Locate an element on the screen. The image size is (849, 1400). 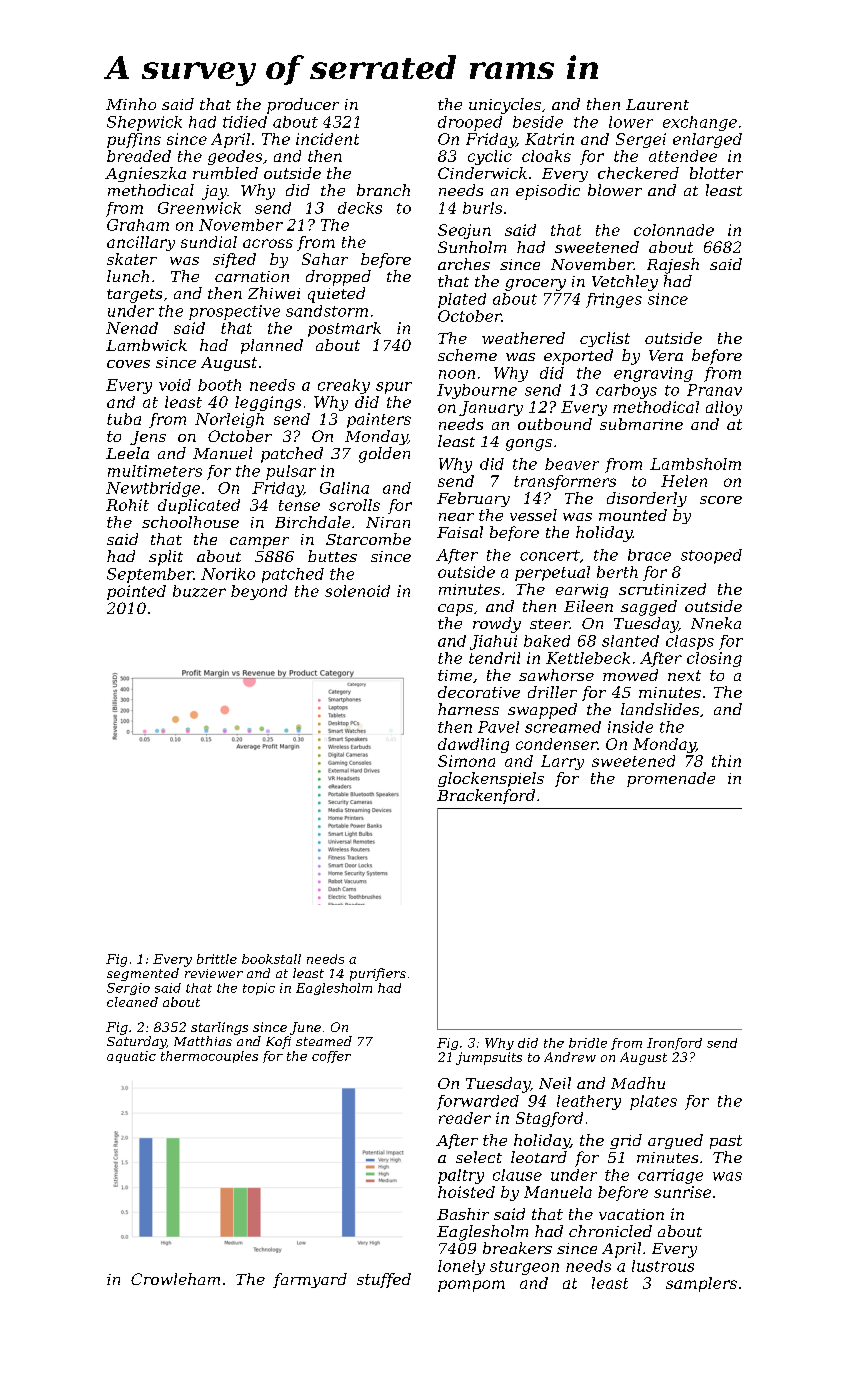
producer is located at coordinates (303, 106).
